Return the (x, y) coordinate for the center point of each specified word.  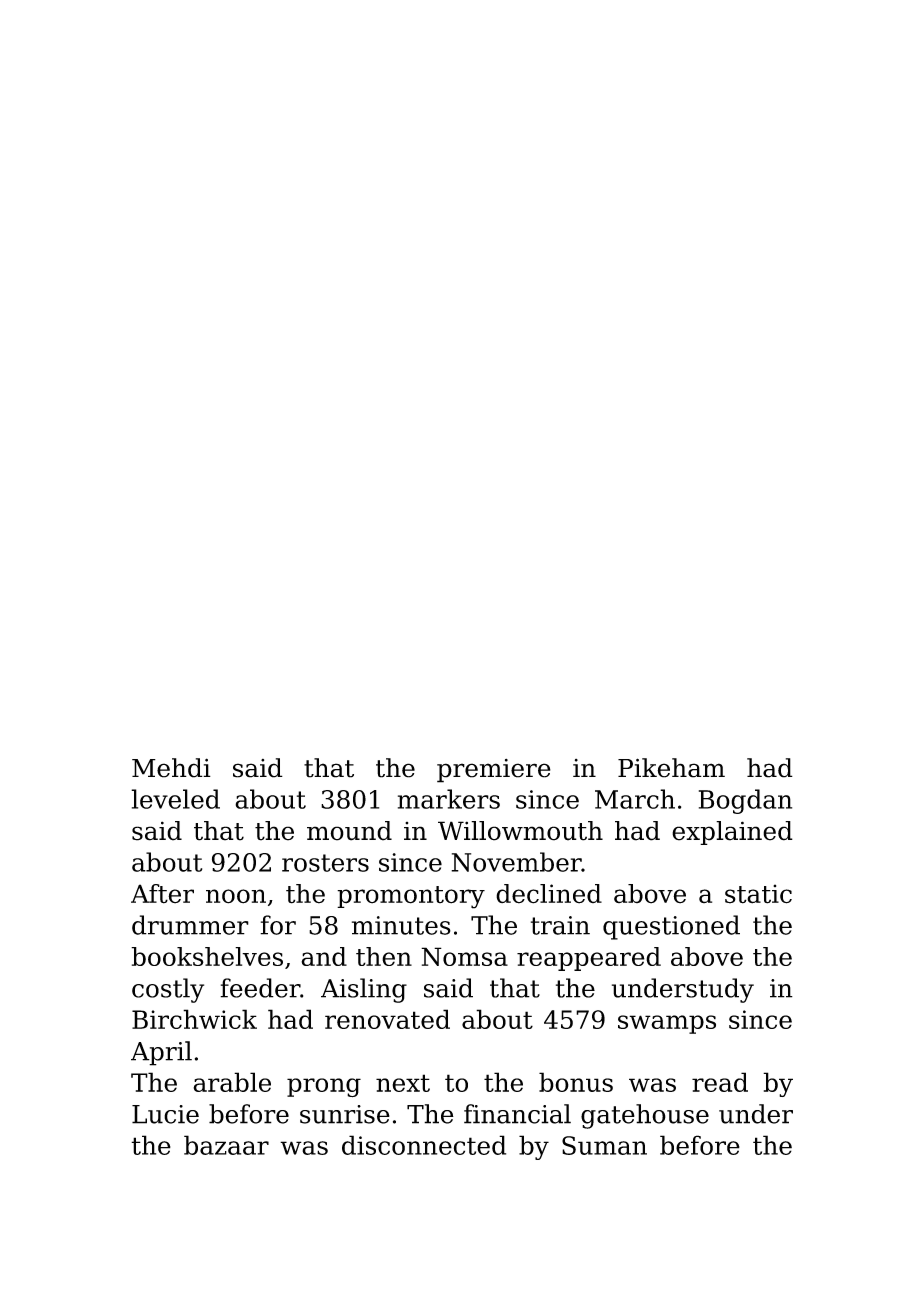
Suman (604, 1145)
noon (236, 896)
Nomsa (464, 956)
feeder (260, 988)
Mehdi (171, 768)
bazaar (226, 1145)
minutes (401, 925)
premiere (494, 771)
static (758, 894)
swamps (667, 1024)
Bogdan (745, 801)
